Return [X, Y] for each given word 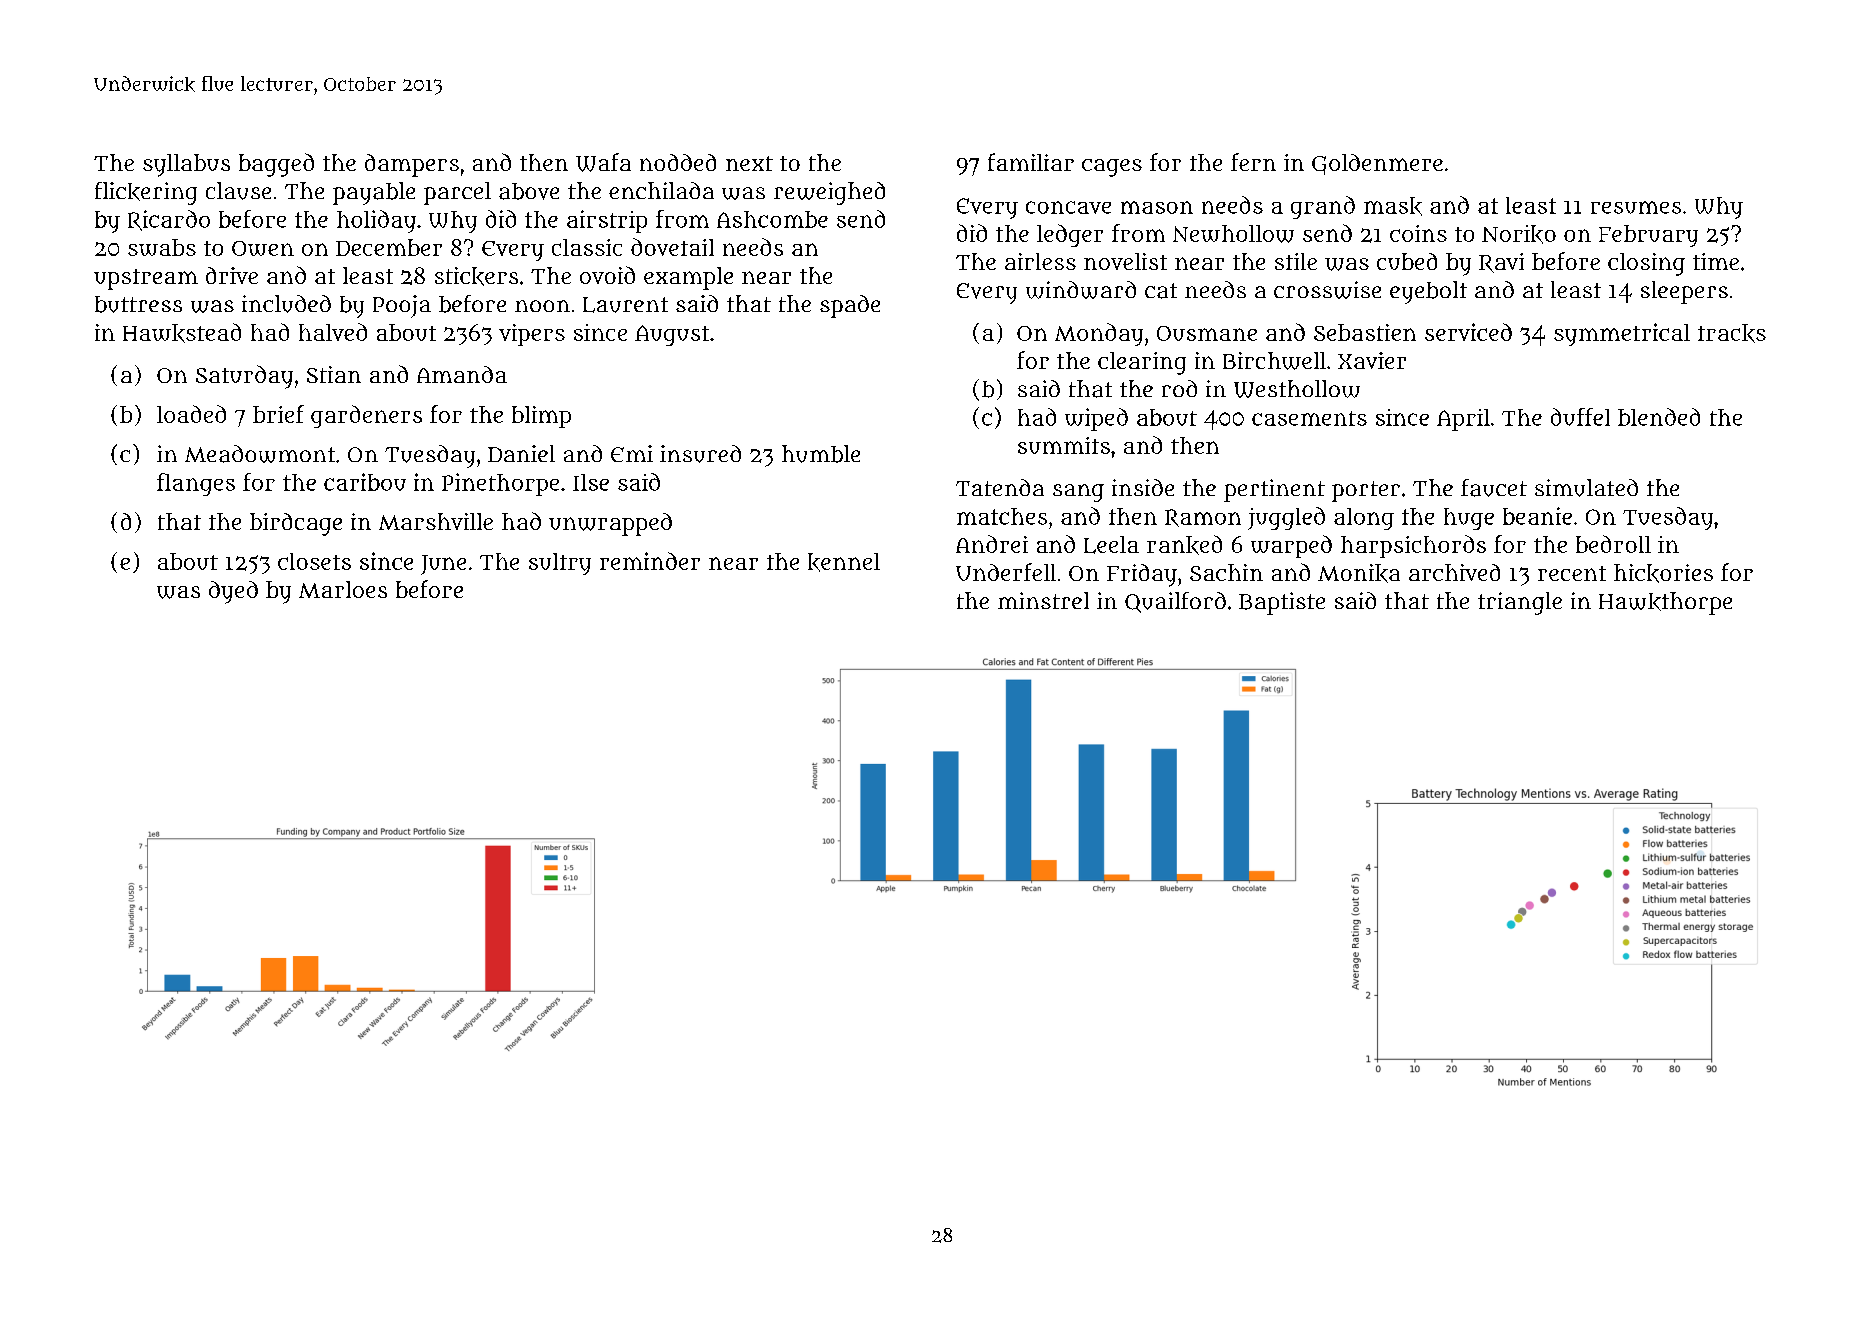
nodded [678, 162]
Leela [1111, 545]
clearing [1142, 363]
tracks [1732, 333]
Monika [1359, 573]
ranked [1184, 545]
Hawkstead [182, 333]
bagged [276, 165]
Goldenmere [1377, 164]
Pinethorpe [500, 484]
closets [314, 561]
